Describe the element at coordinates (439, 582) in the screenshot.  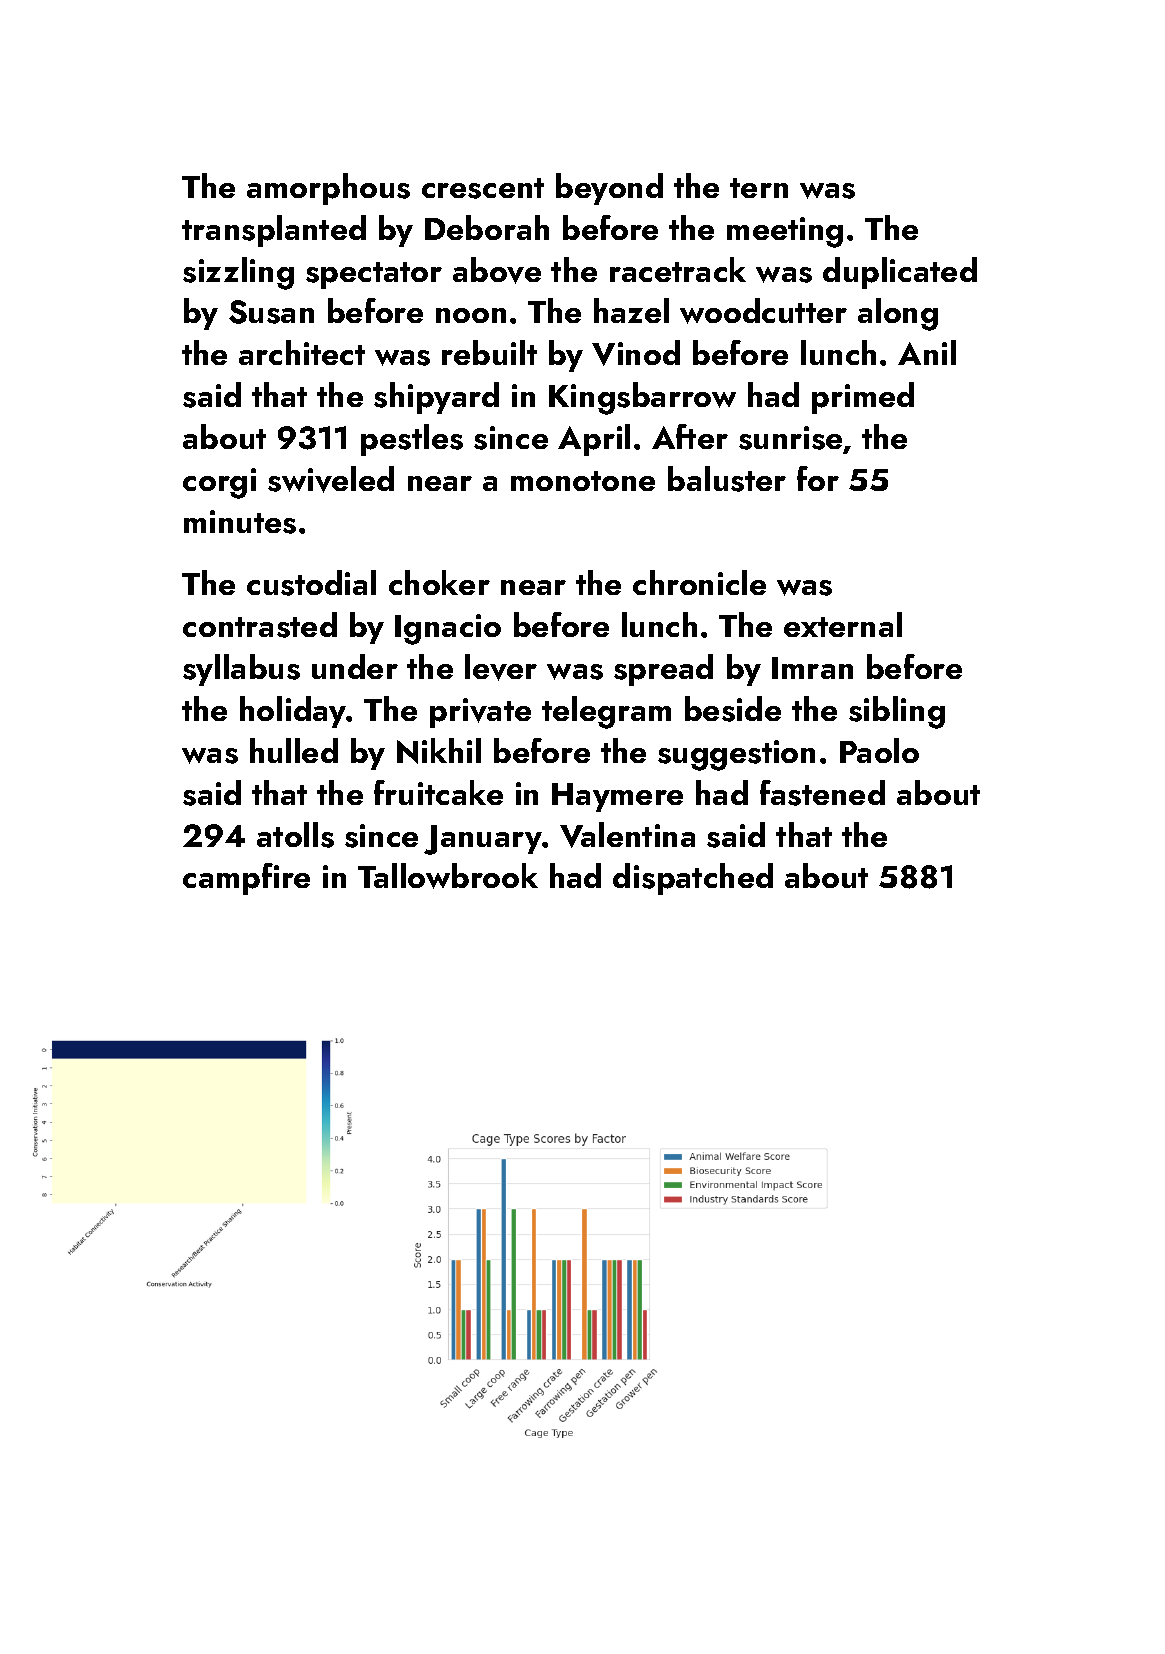
I see `choker` at that location.
